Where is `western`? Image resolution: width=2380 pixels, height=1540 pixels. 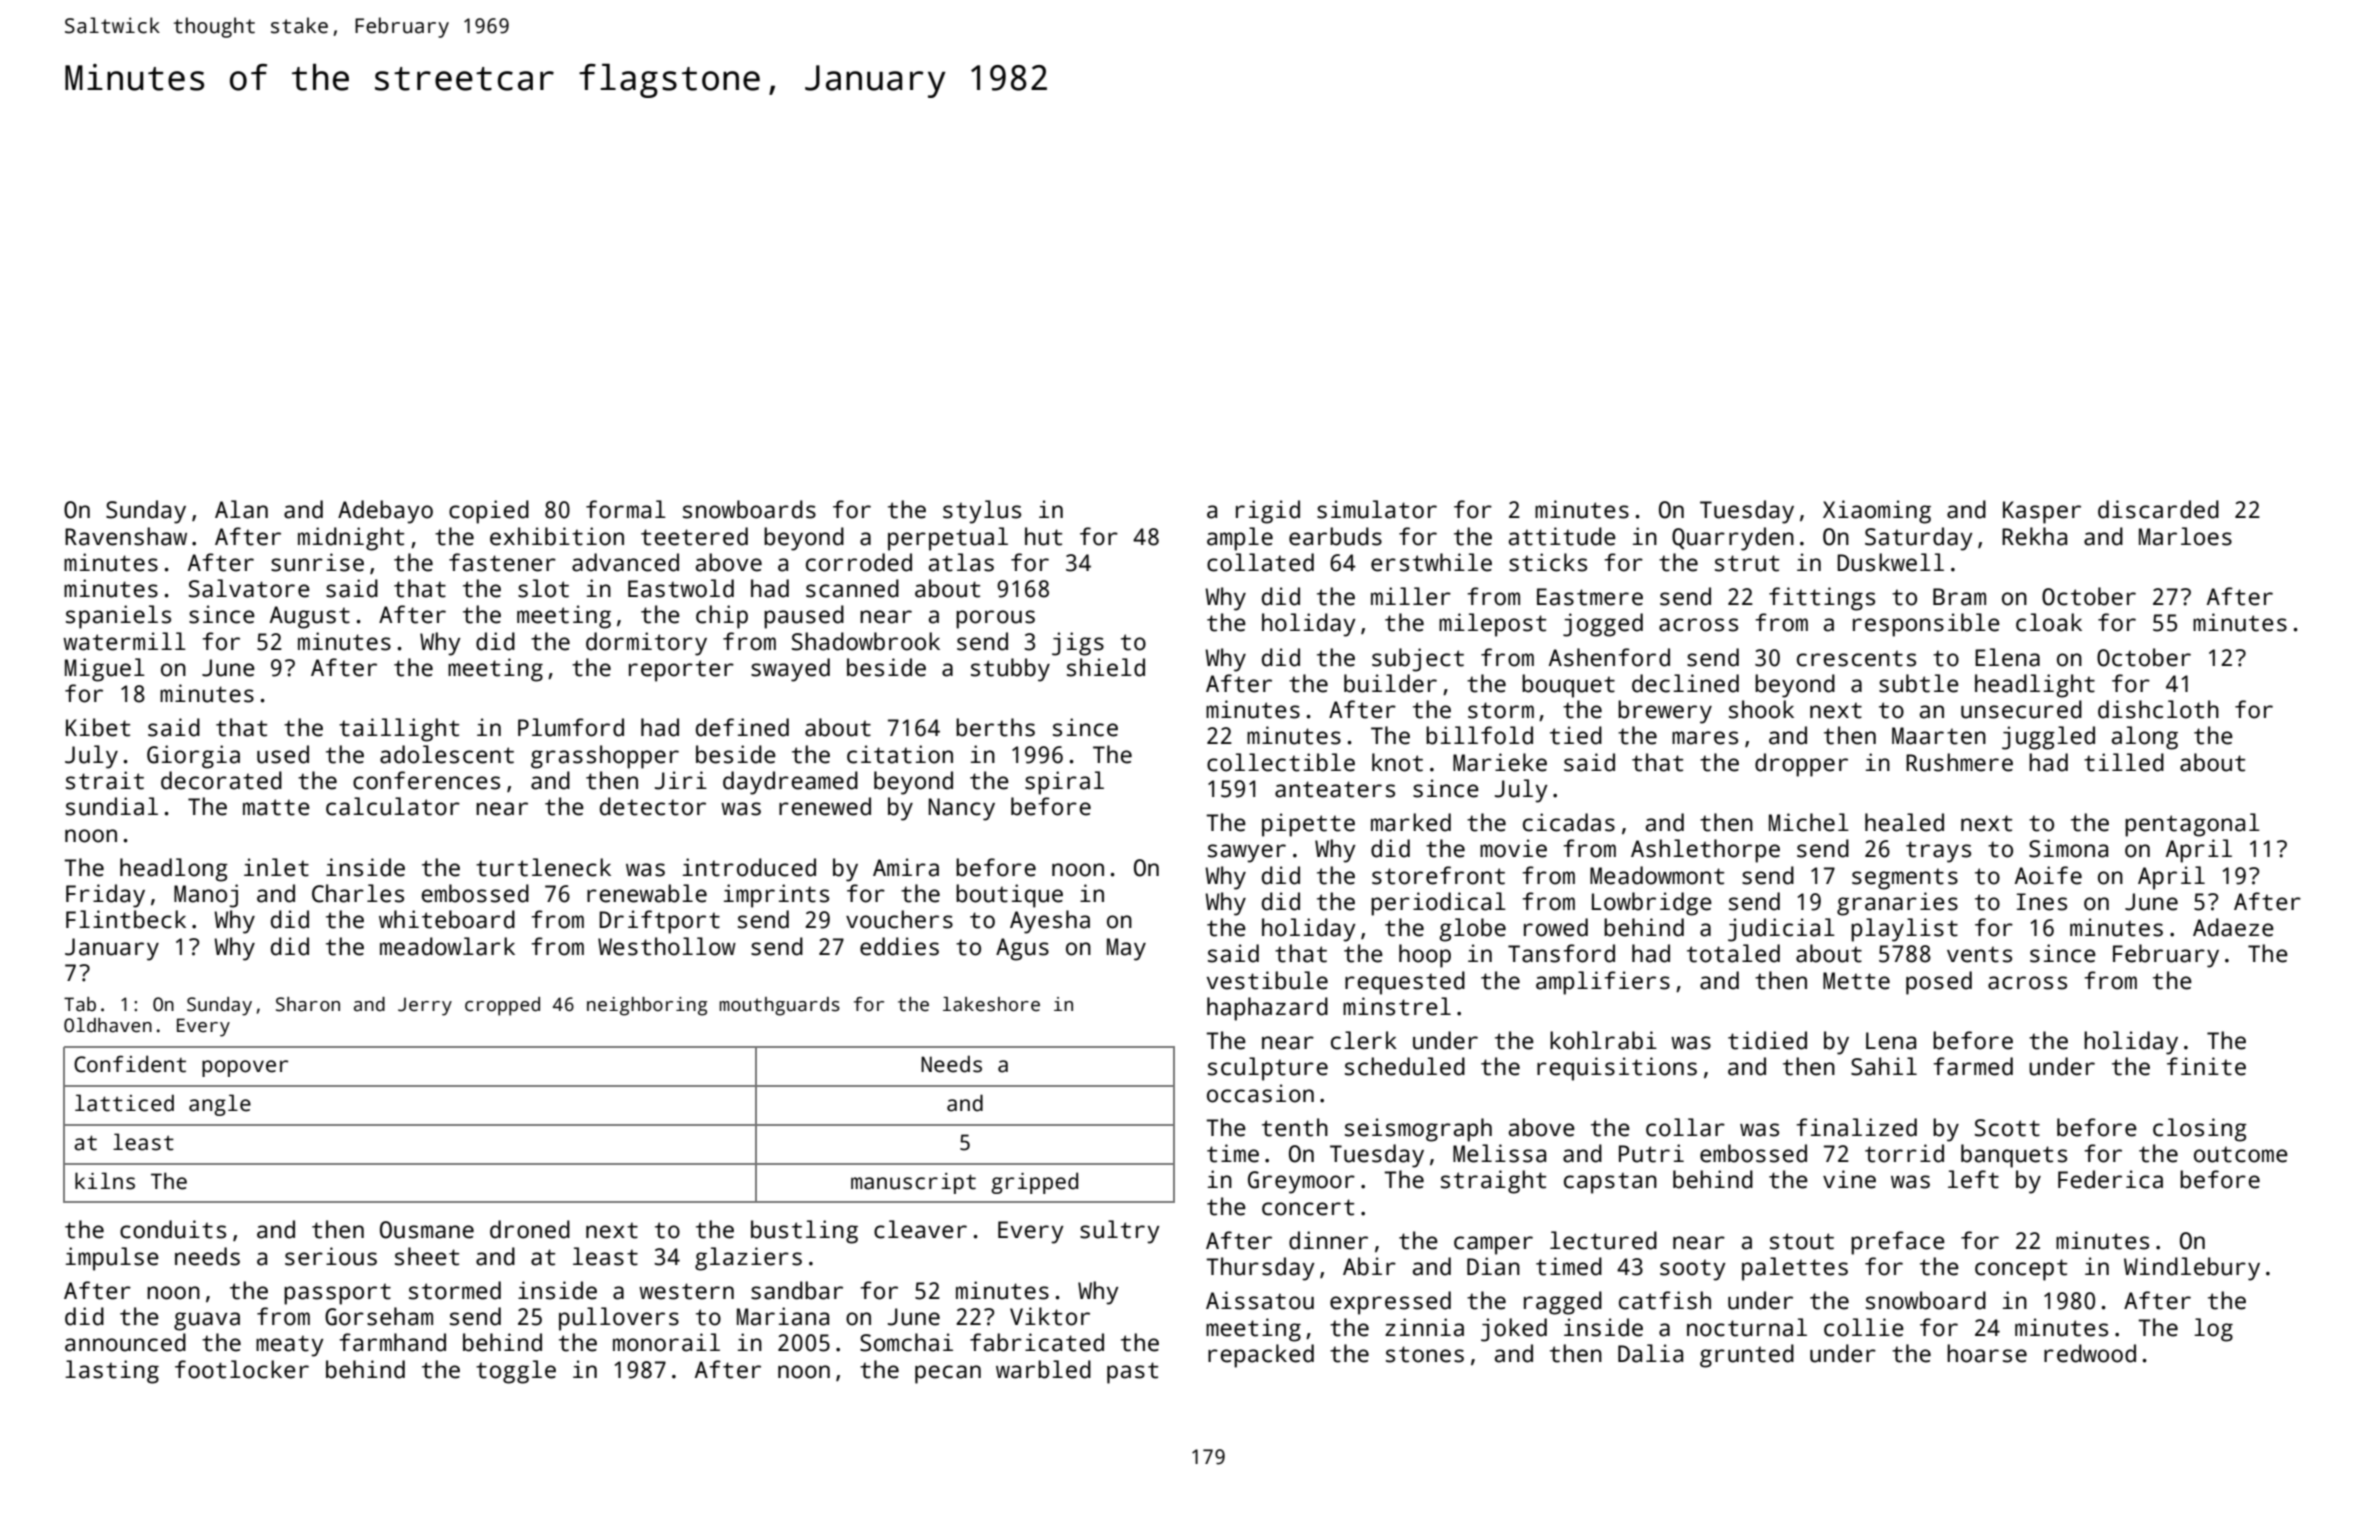 western is located at coordinates (686, 1291).
